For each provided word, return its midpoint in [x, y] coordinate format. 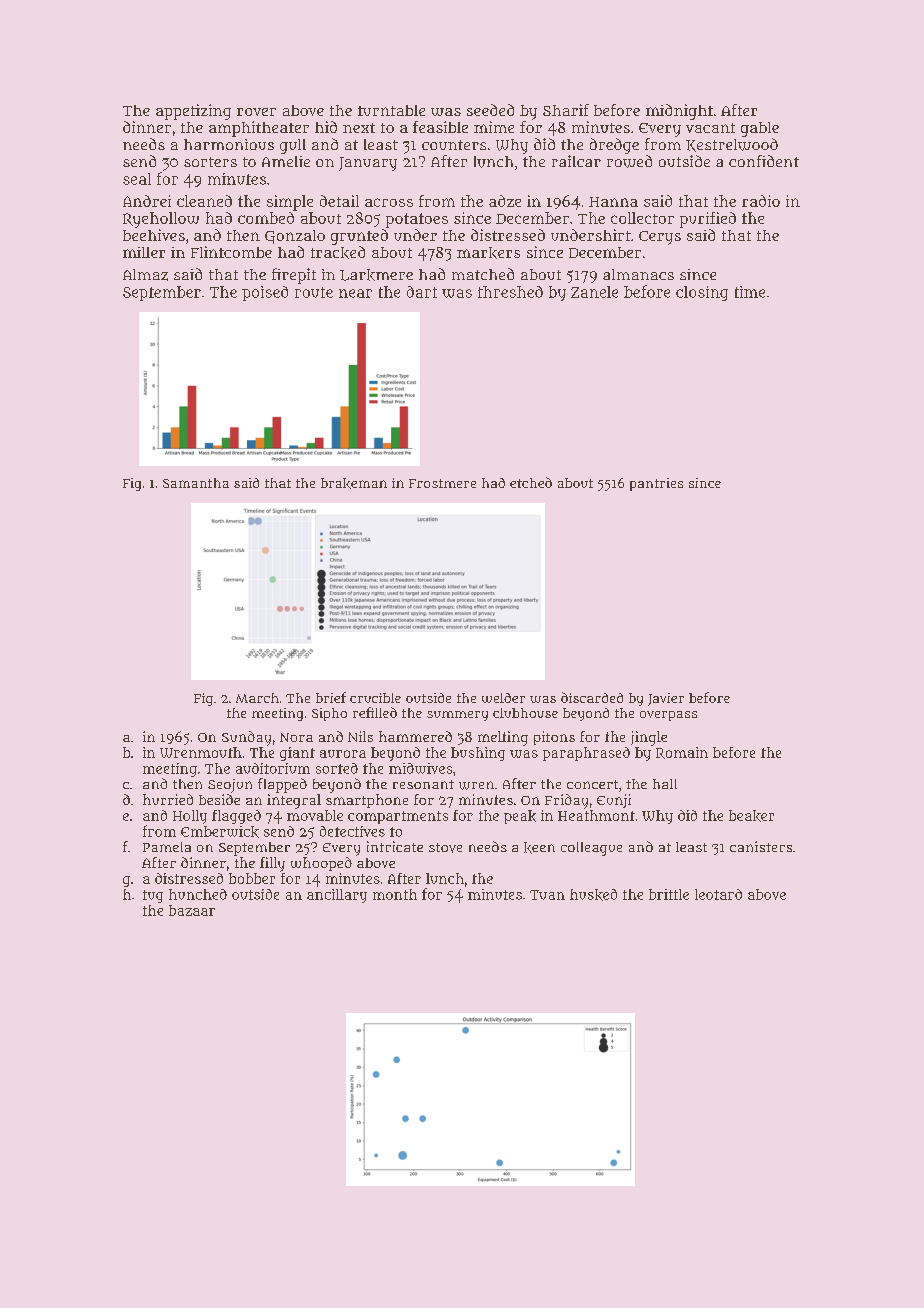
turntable [391, 110]
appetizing [193, 112]
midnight [679, 112]
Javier [666, 699]
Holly [190, 817]
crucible [375, 698]
